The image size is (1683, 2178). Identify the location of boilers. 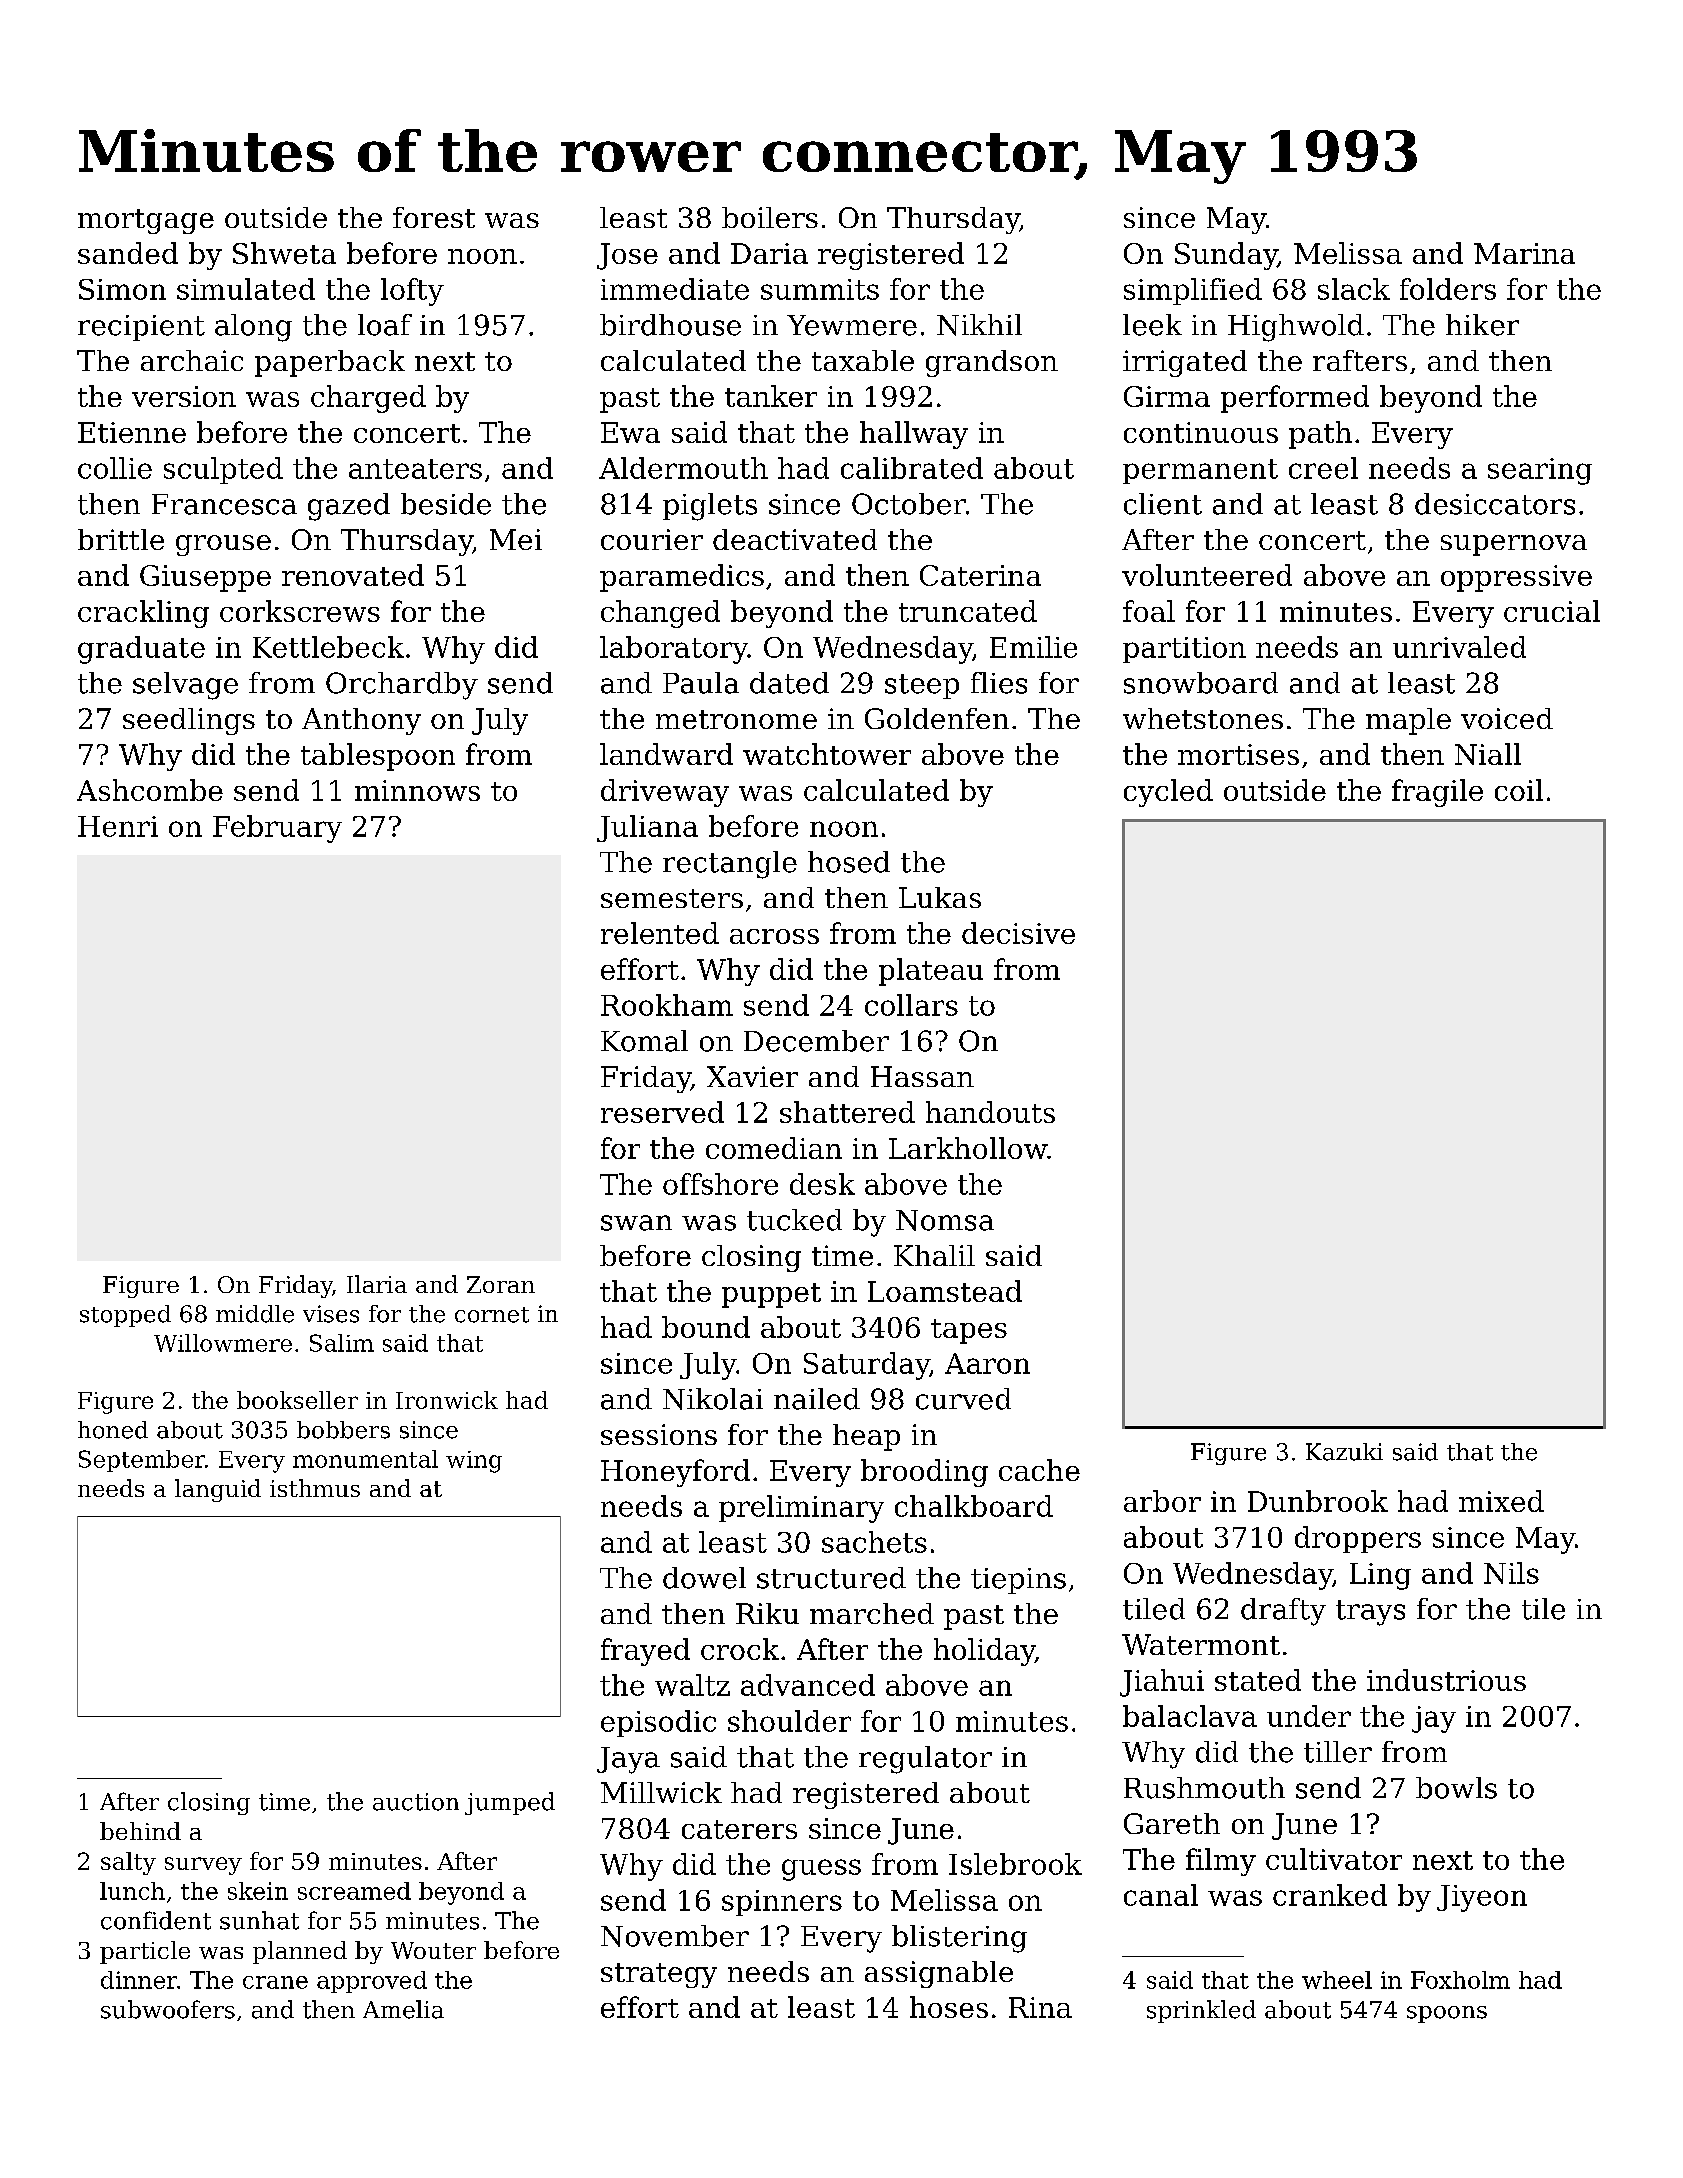
(770, 217).
